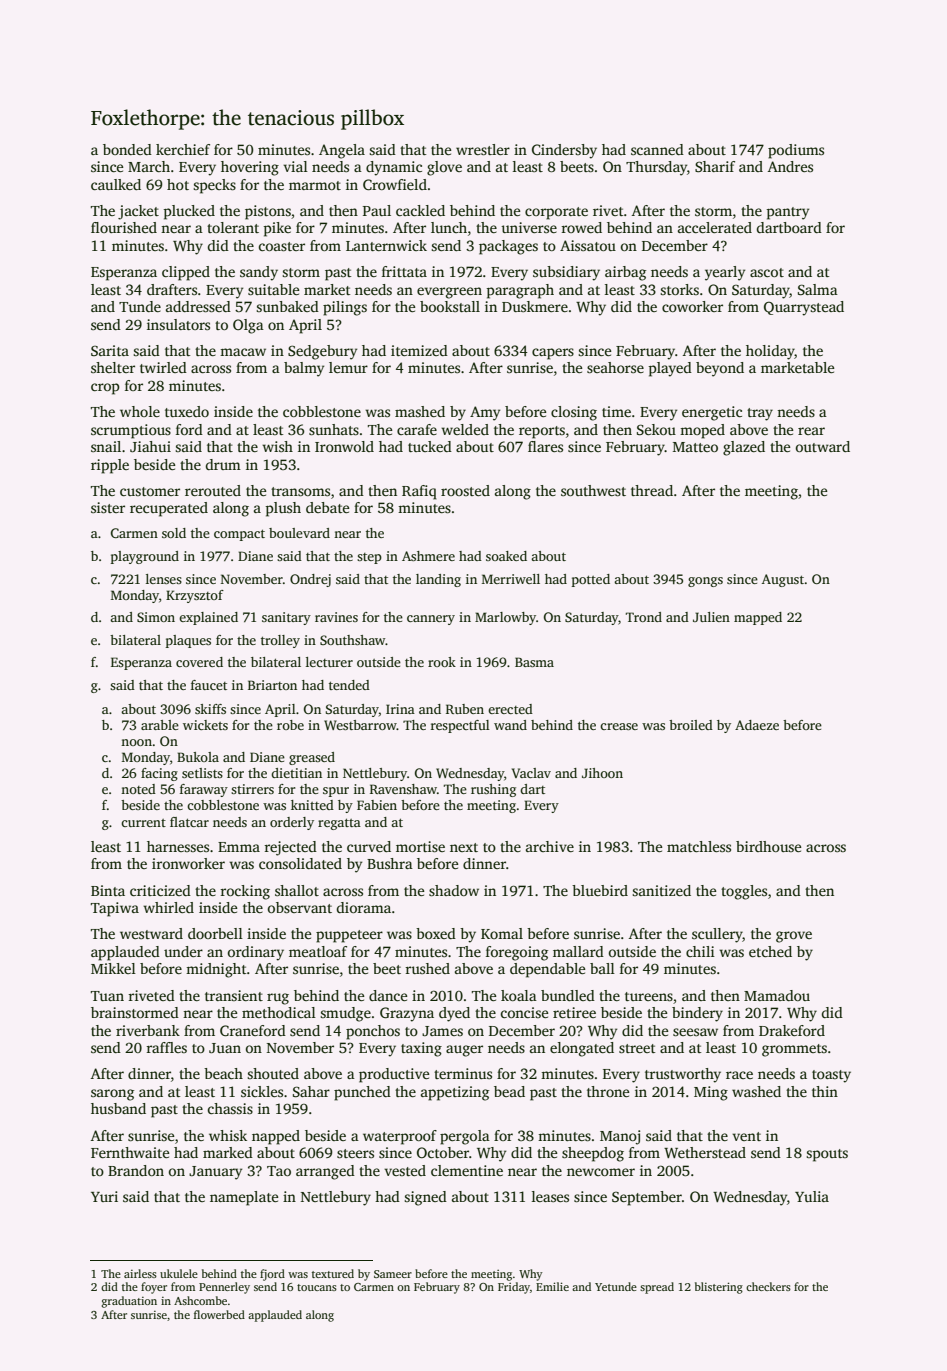  I want to click on mapped, so click(758, 618).
